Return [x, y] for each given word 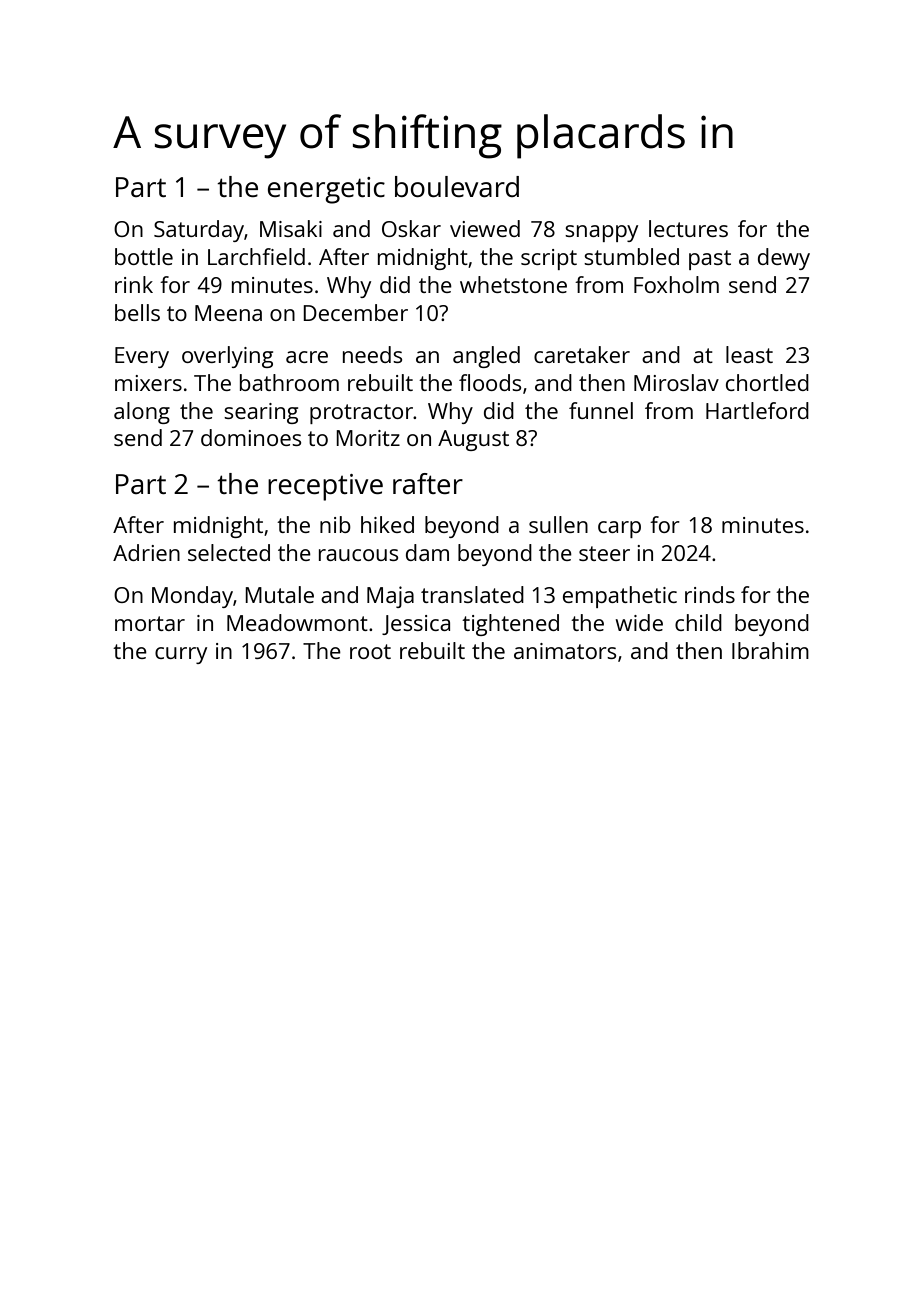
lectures [688, 228]
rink [134, 284]
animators [565, 651]
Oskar [411, 228]
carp [619, 529]
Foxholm [676, 284]
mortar [150, 623]
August [473, 440]
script [549, 259]
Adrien [146, 552]
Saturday [199, 231]
